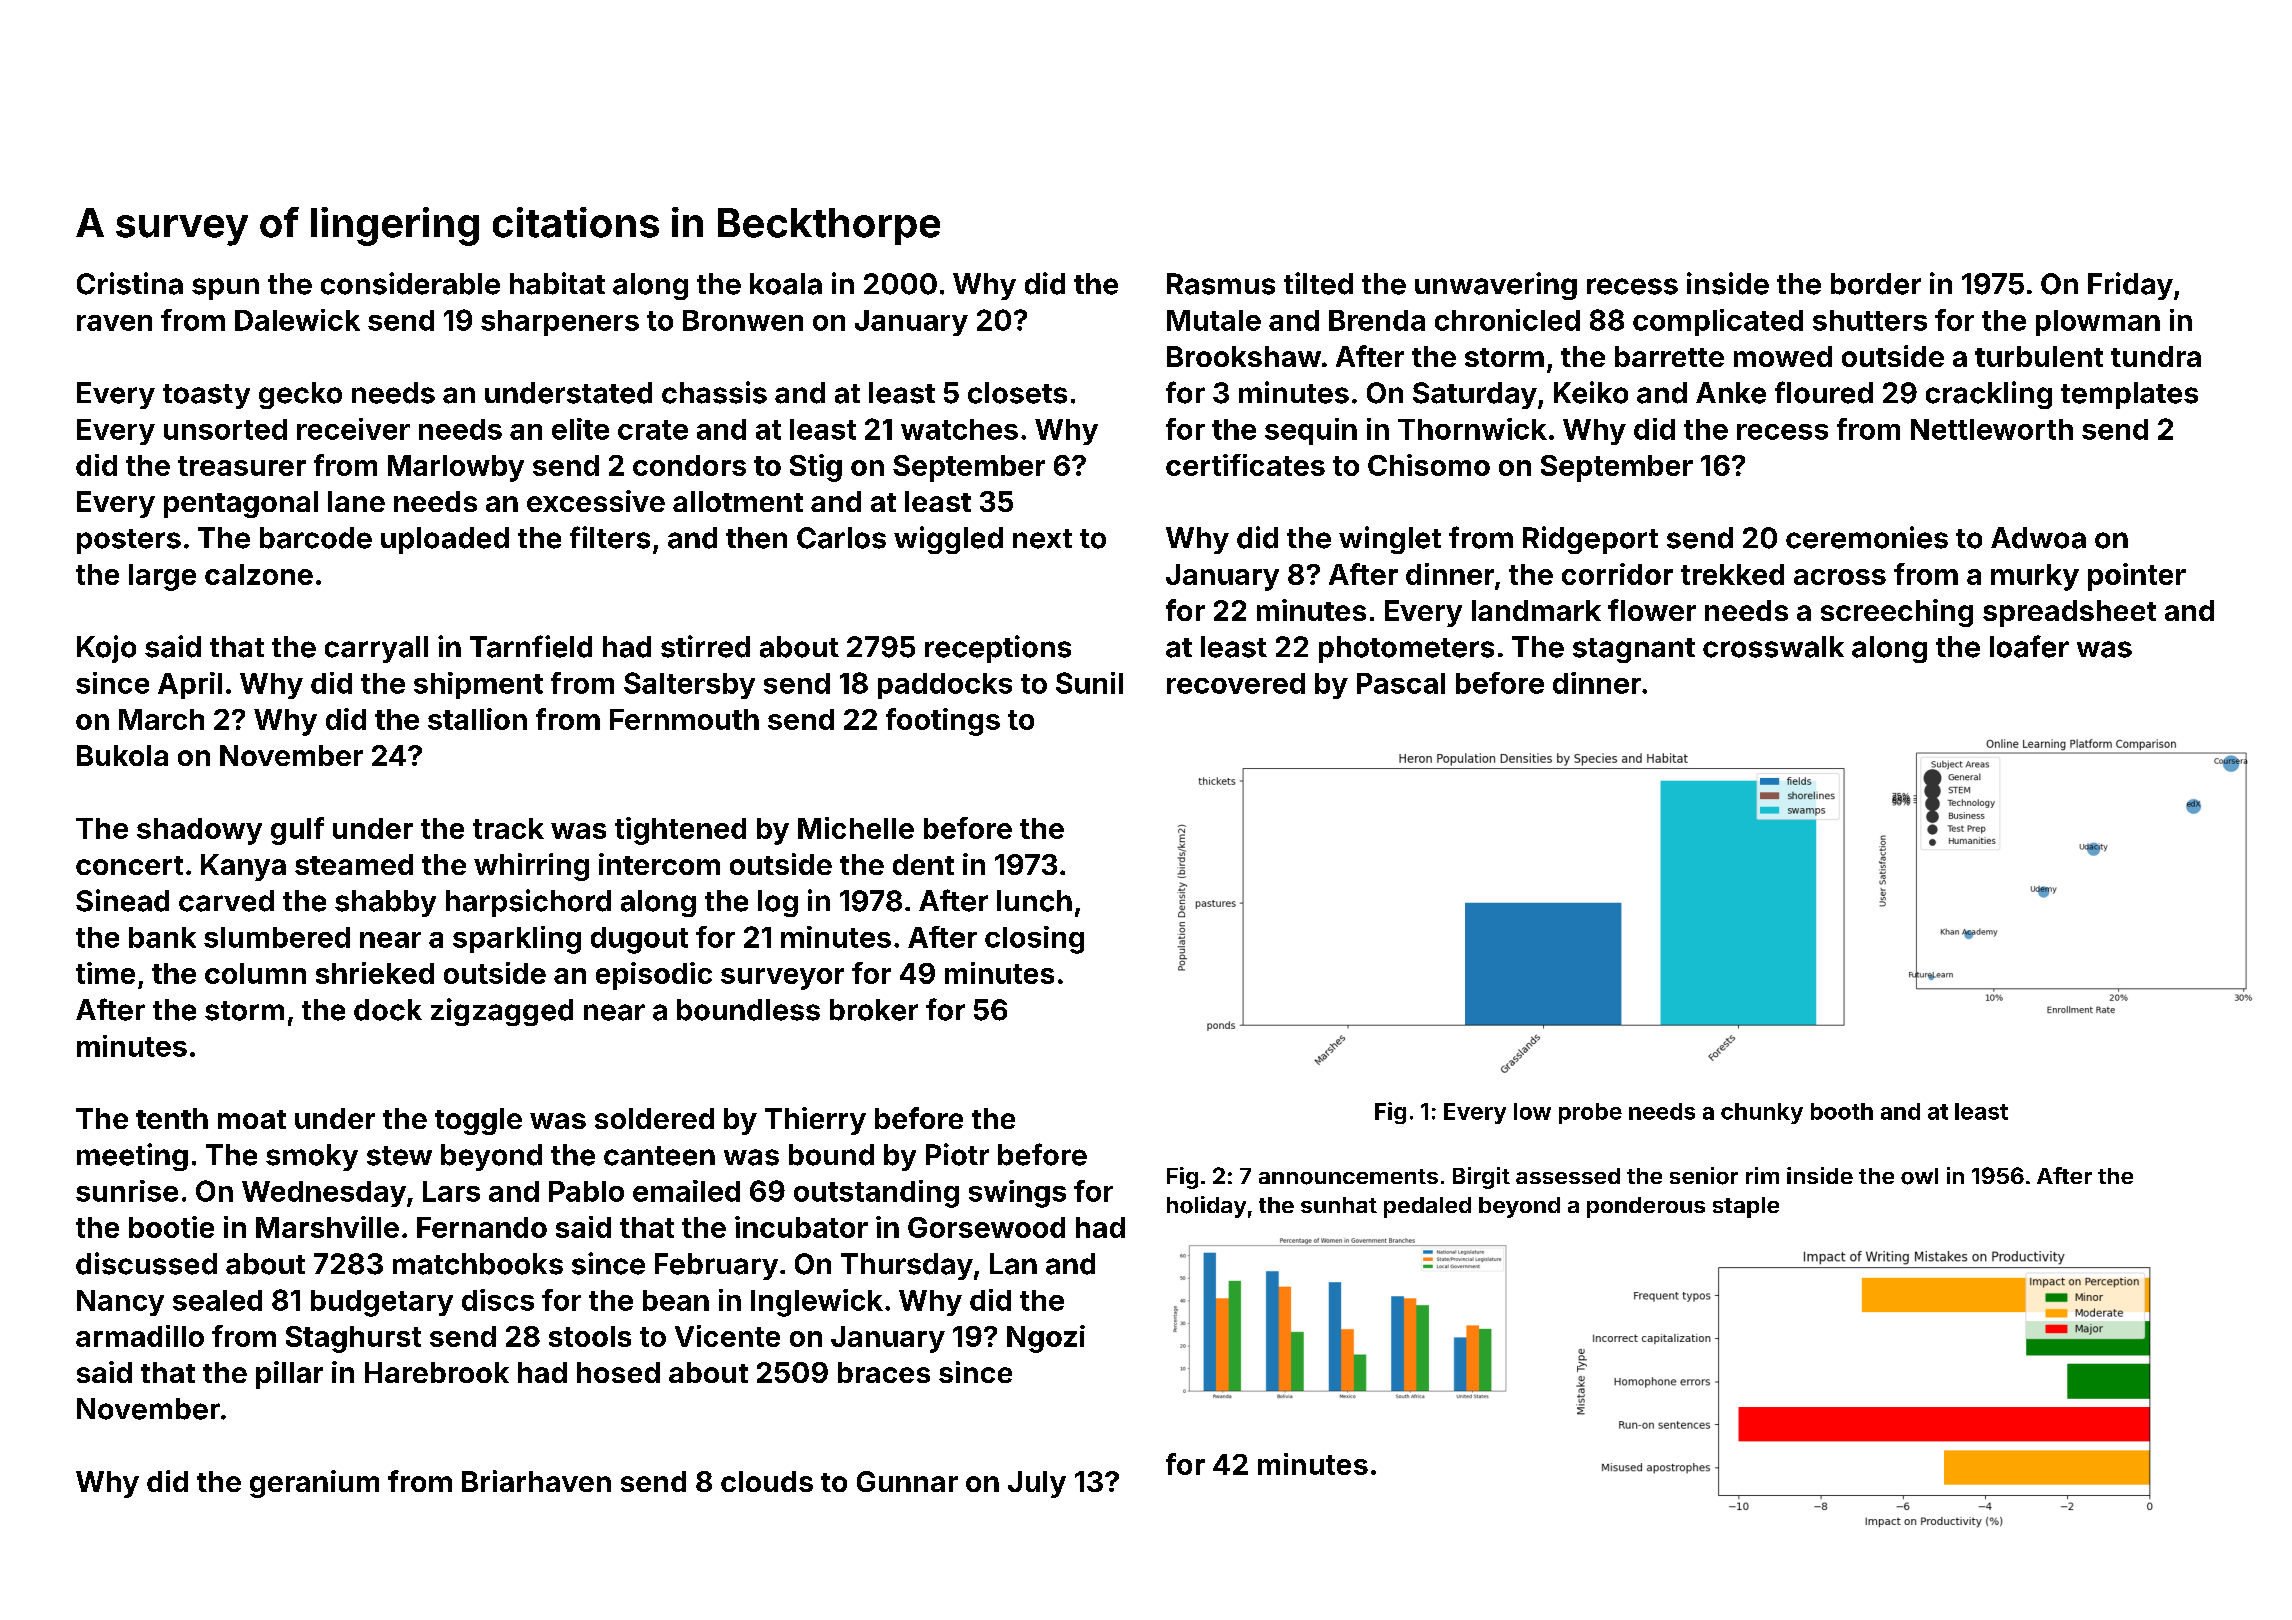 Image resolution: width=2292 pixels, height=1620 pixels. I want to click on Gunnar, so click(907, 1481).
